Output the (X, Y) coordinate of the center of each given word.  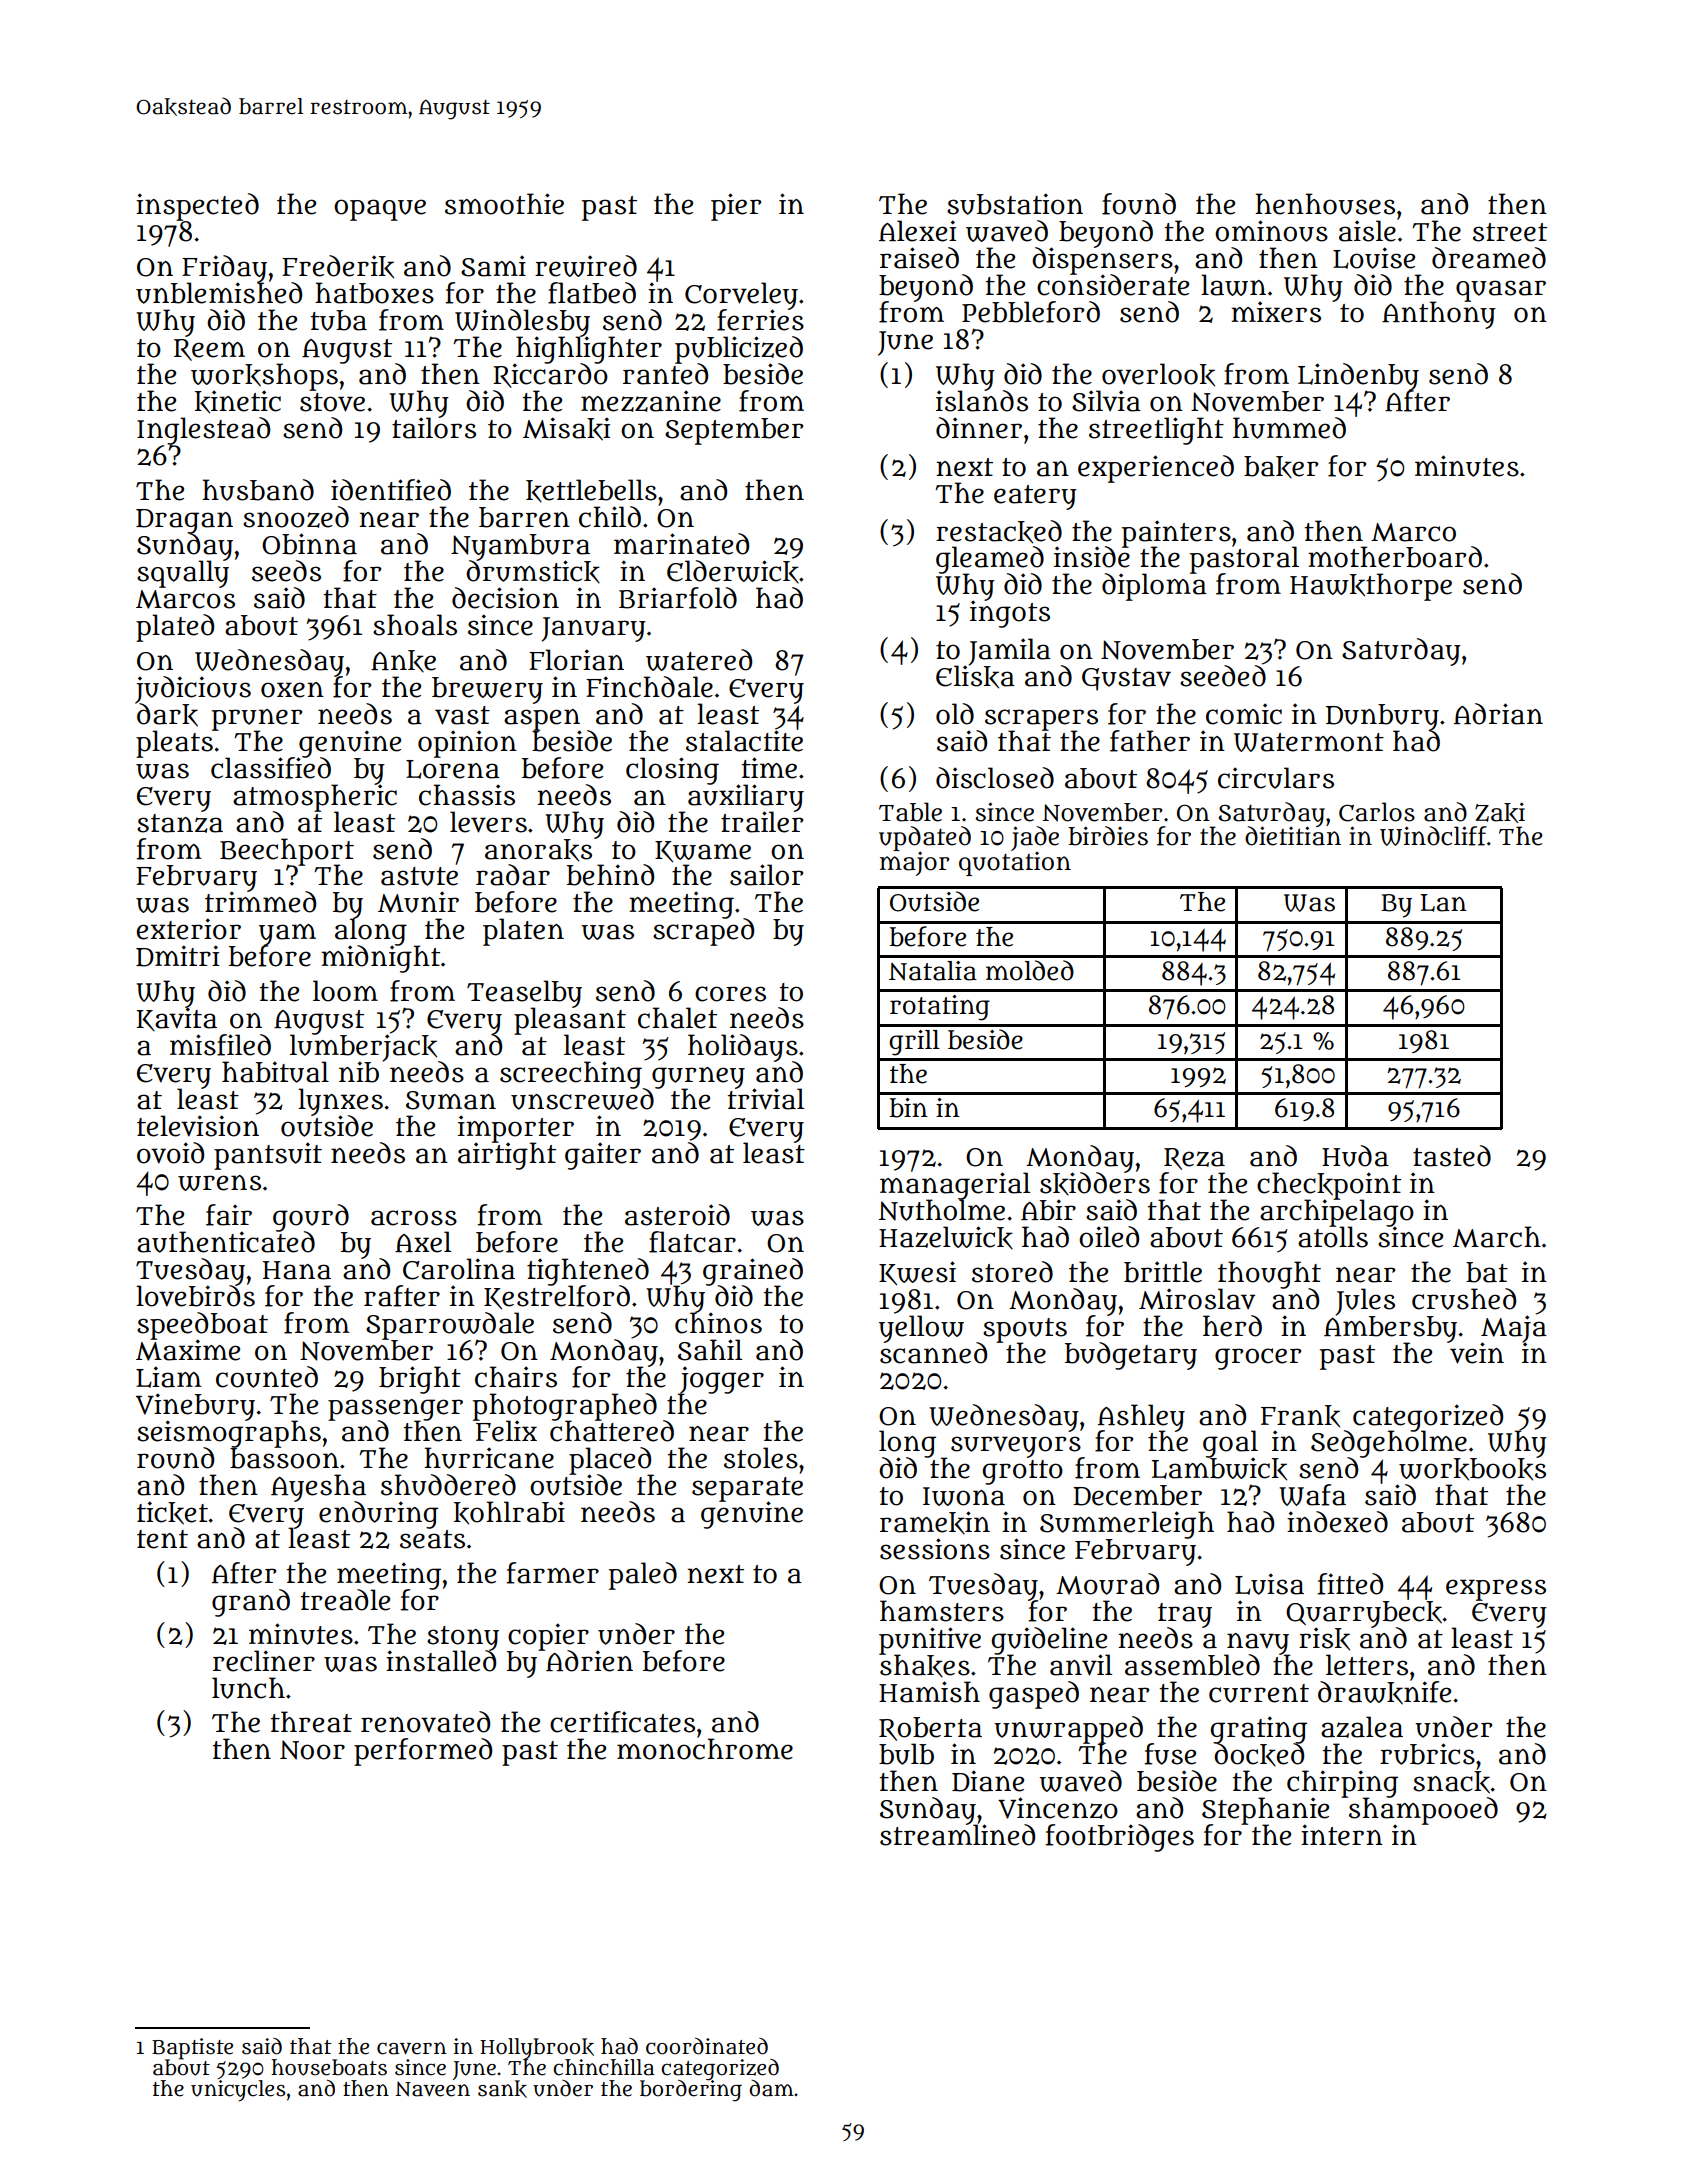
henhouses (1325, 204)
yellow (921, 1329)
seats (432, 1539)
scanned (933, 1353)
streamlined (957, 1835)
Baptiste (192, 2049)
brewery (487, 690)
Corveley (741, 296)
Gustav (1126, 679)
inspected (197, 207)
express (1496, 1590)
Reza (1194, 1159)
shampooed (1422, 1810)
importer (516, 1128)
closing (672, 771)
